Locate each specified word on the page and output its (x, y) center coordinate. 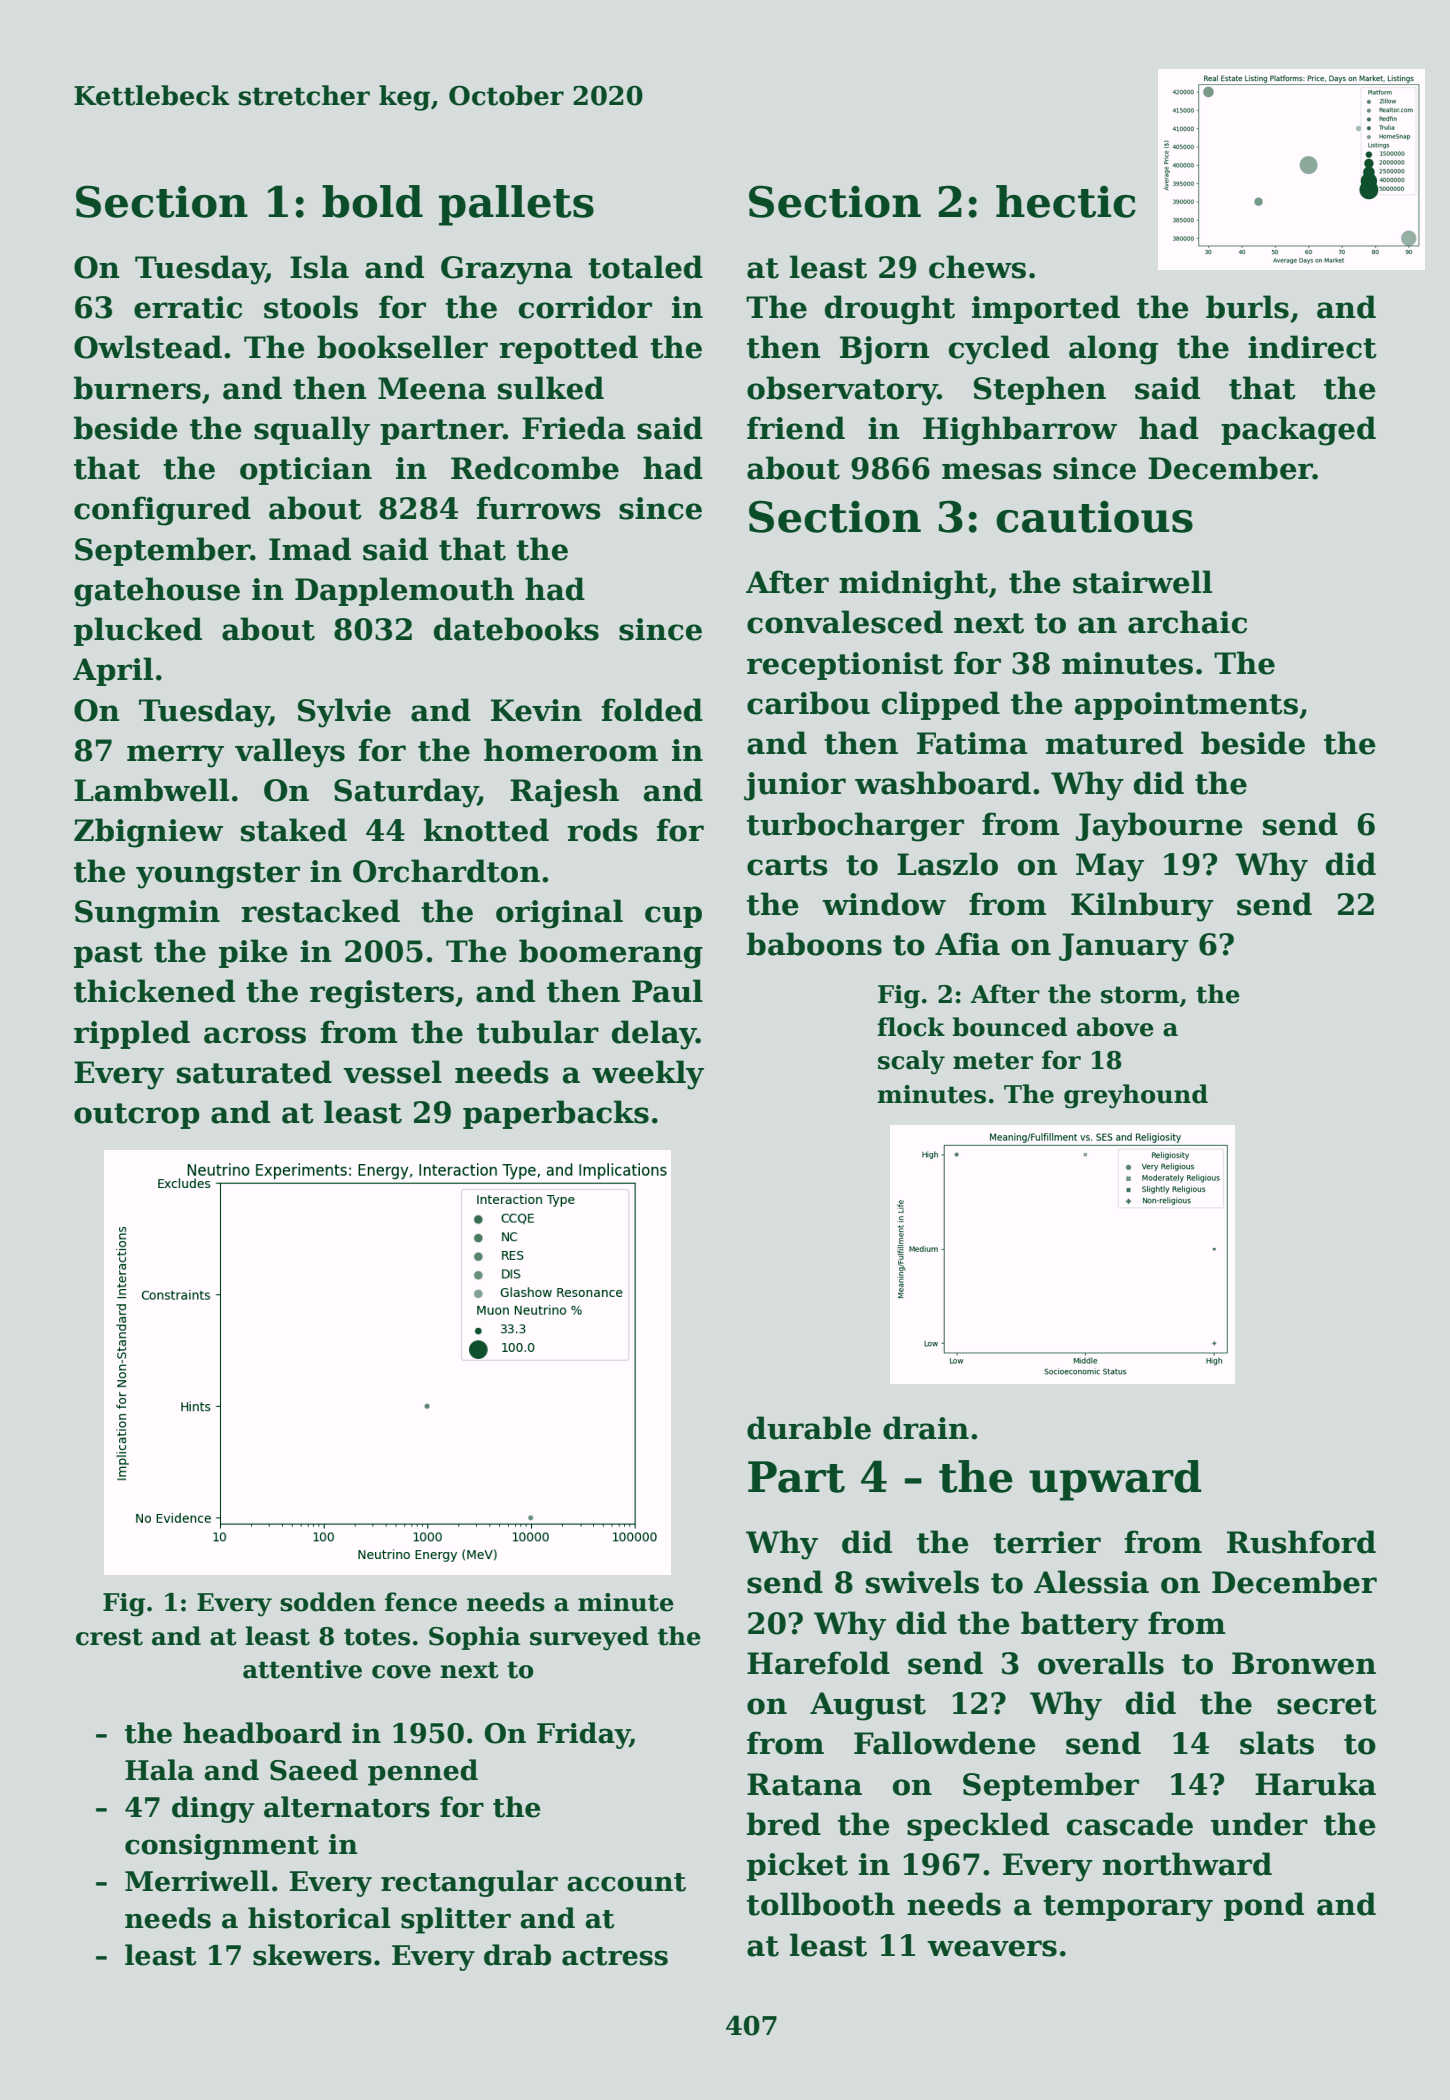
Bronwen (1304, 1663)
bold (372, 201)
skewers (312, 1955)
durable (809, 1428)
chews (977, 267)
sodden (328, 1602)
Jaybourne (1159, 827)
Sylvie (344, 713)
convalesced (845, 622)
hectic (1066, 201)
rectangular (469, 1883)
